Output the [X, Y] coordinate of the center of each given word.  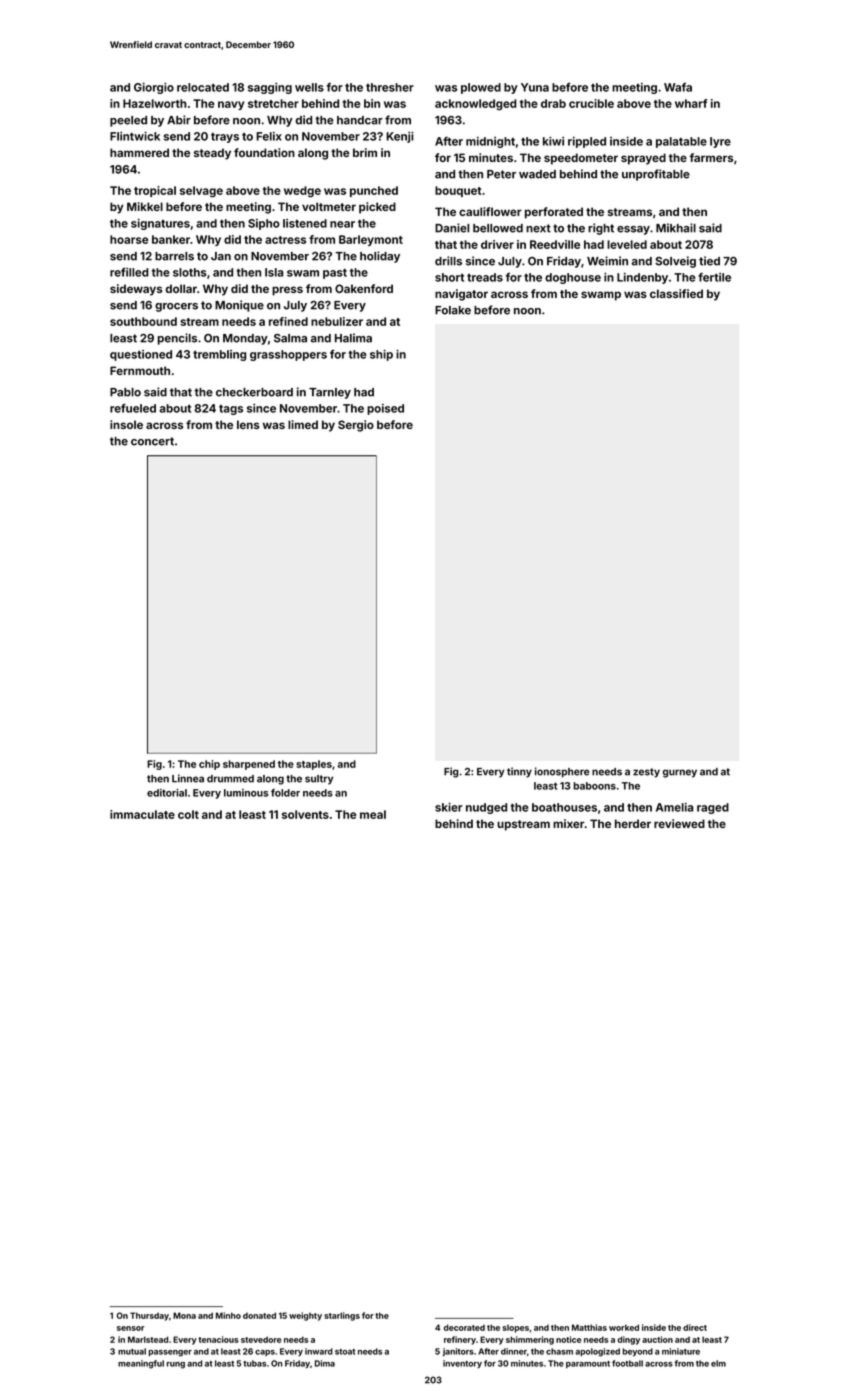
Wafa [678, 87]
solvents [305, 814]
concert [152, 441]
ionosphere [562, 772]
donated [259, 1315]
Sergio [356, 426]
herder [633, 823]
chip [209, 765]
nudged [486, 808]
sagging [270, 88]
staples [314, 765]
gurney [680, 773]
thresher [390, 87]
